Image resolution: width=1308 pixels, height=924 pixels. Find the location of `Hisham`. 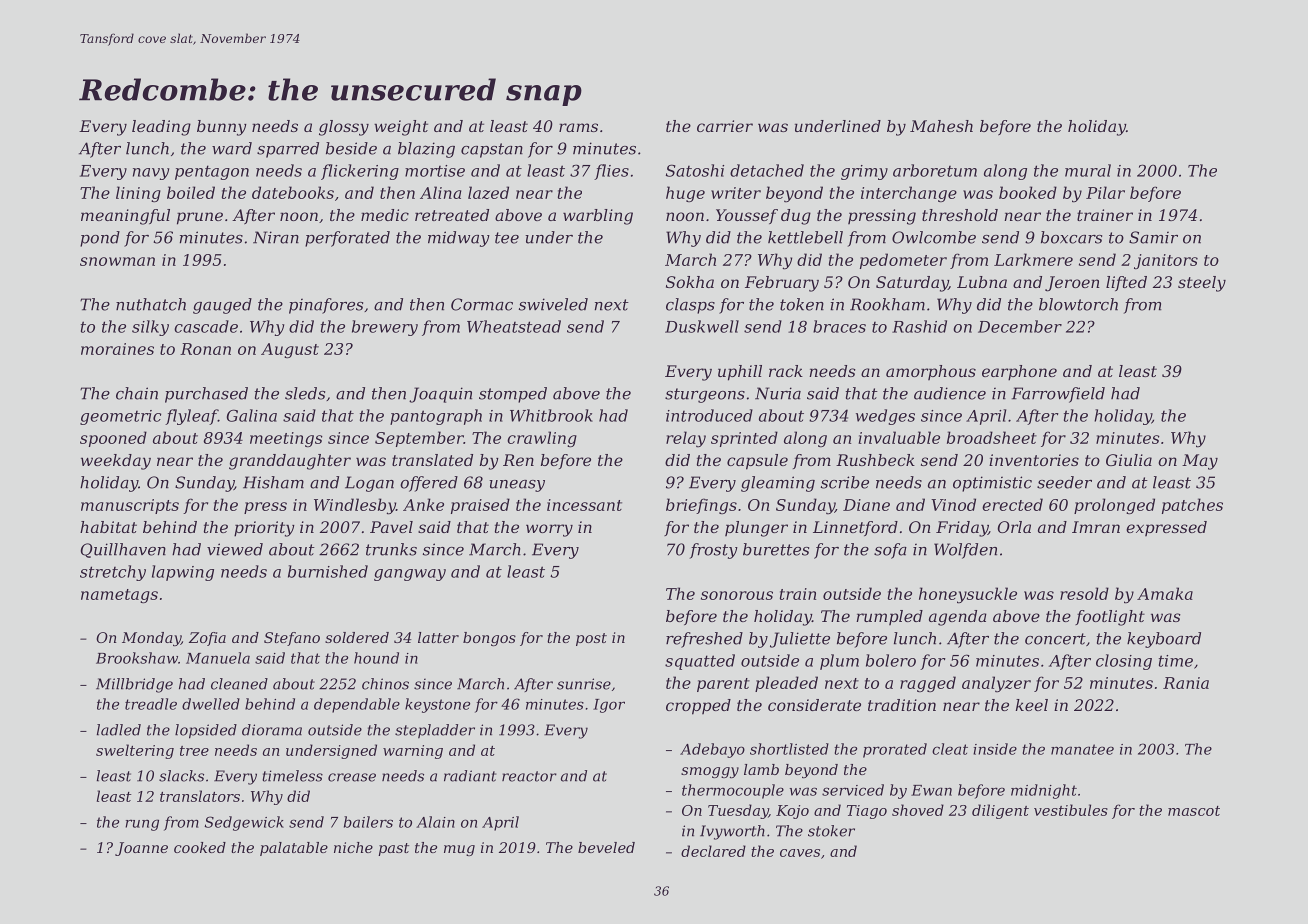

Hisham is located at coordinates (273, 482).
